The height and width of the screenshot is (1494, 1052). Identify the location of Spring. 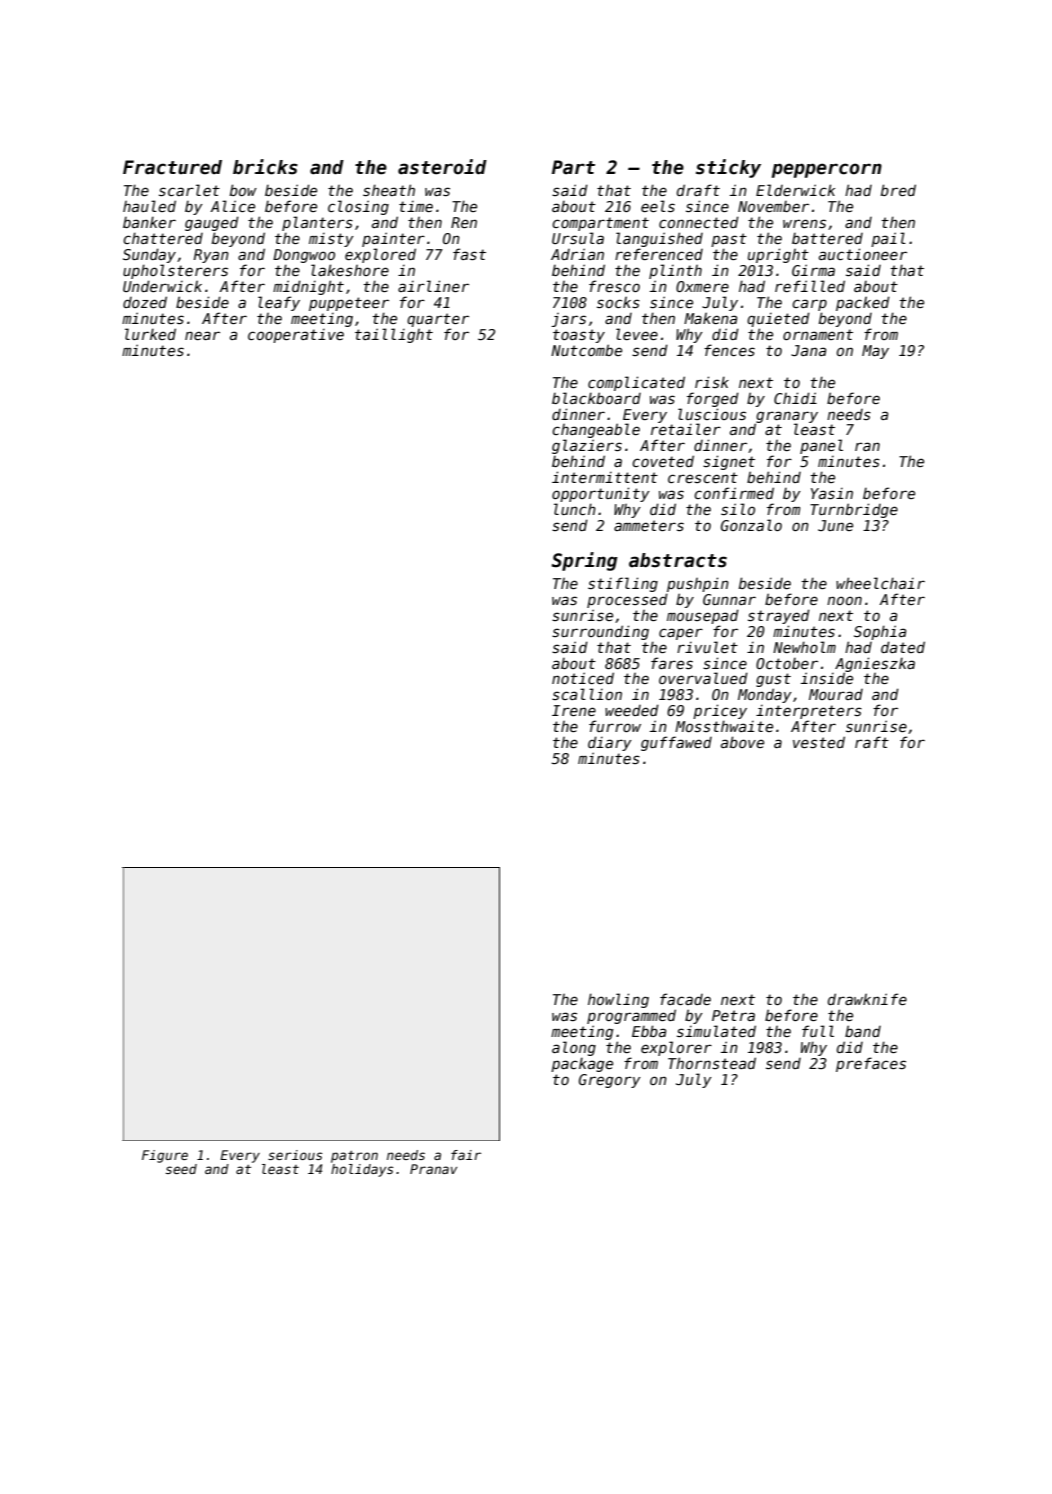
(585, 561).
